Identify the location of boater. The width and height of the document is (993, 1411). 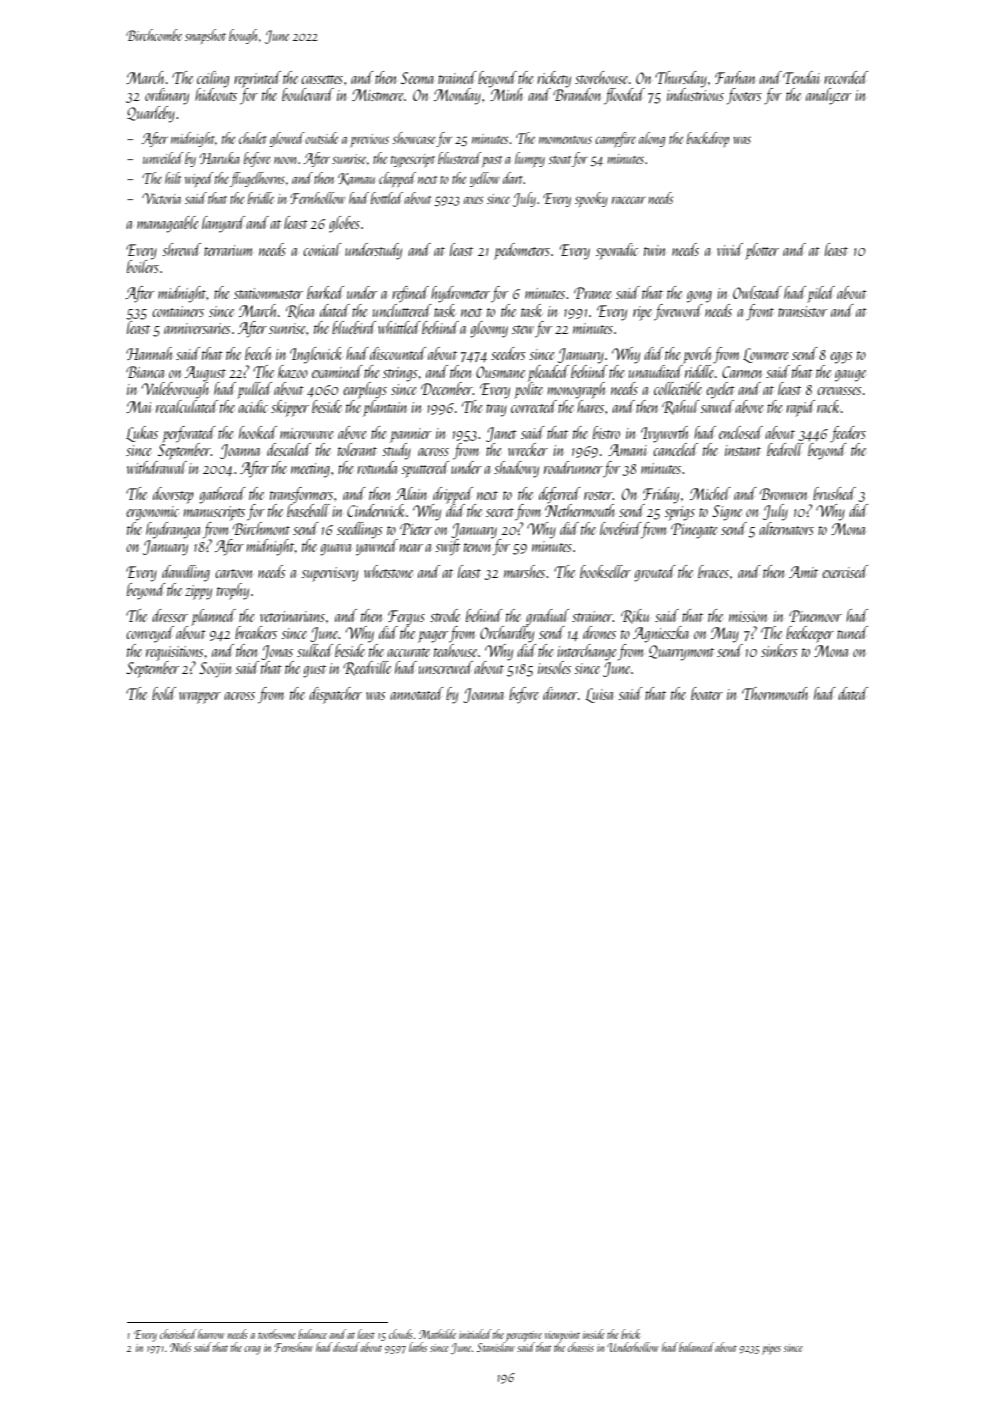
(707, 693).
